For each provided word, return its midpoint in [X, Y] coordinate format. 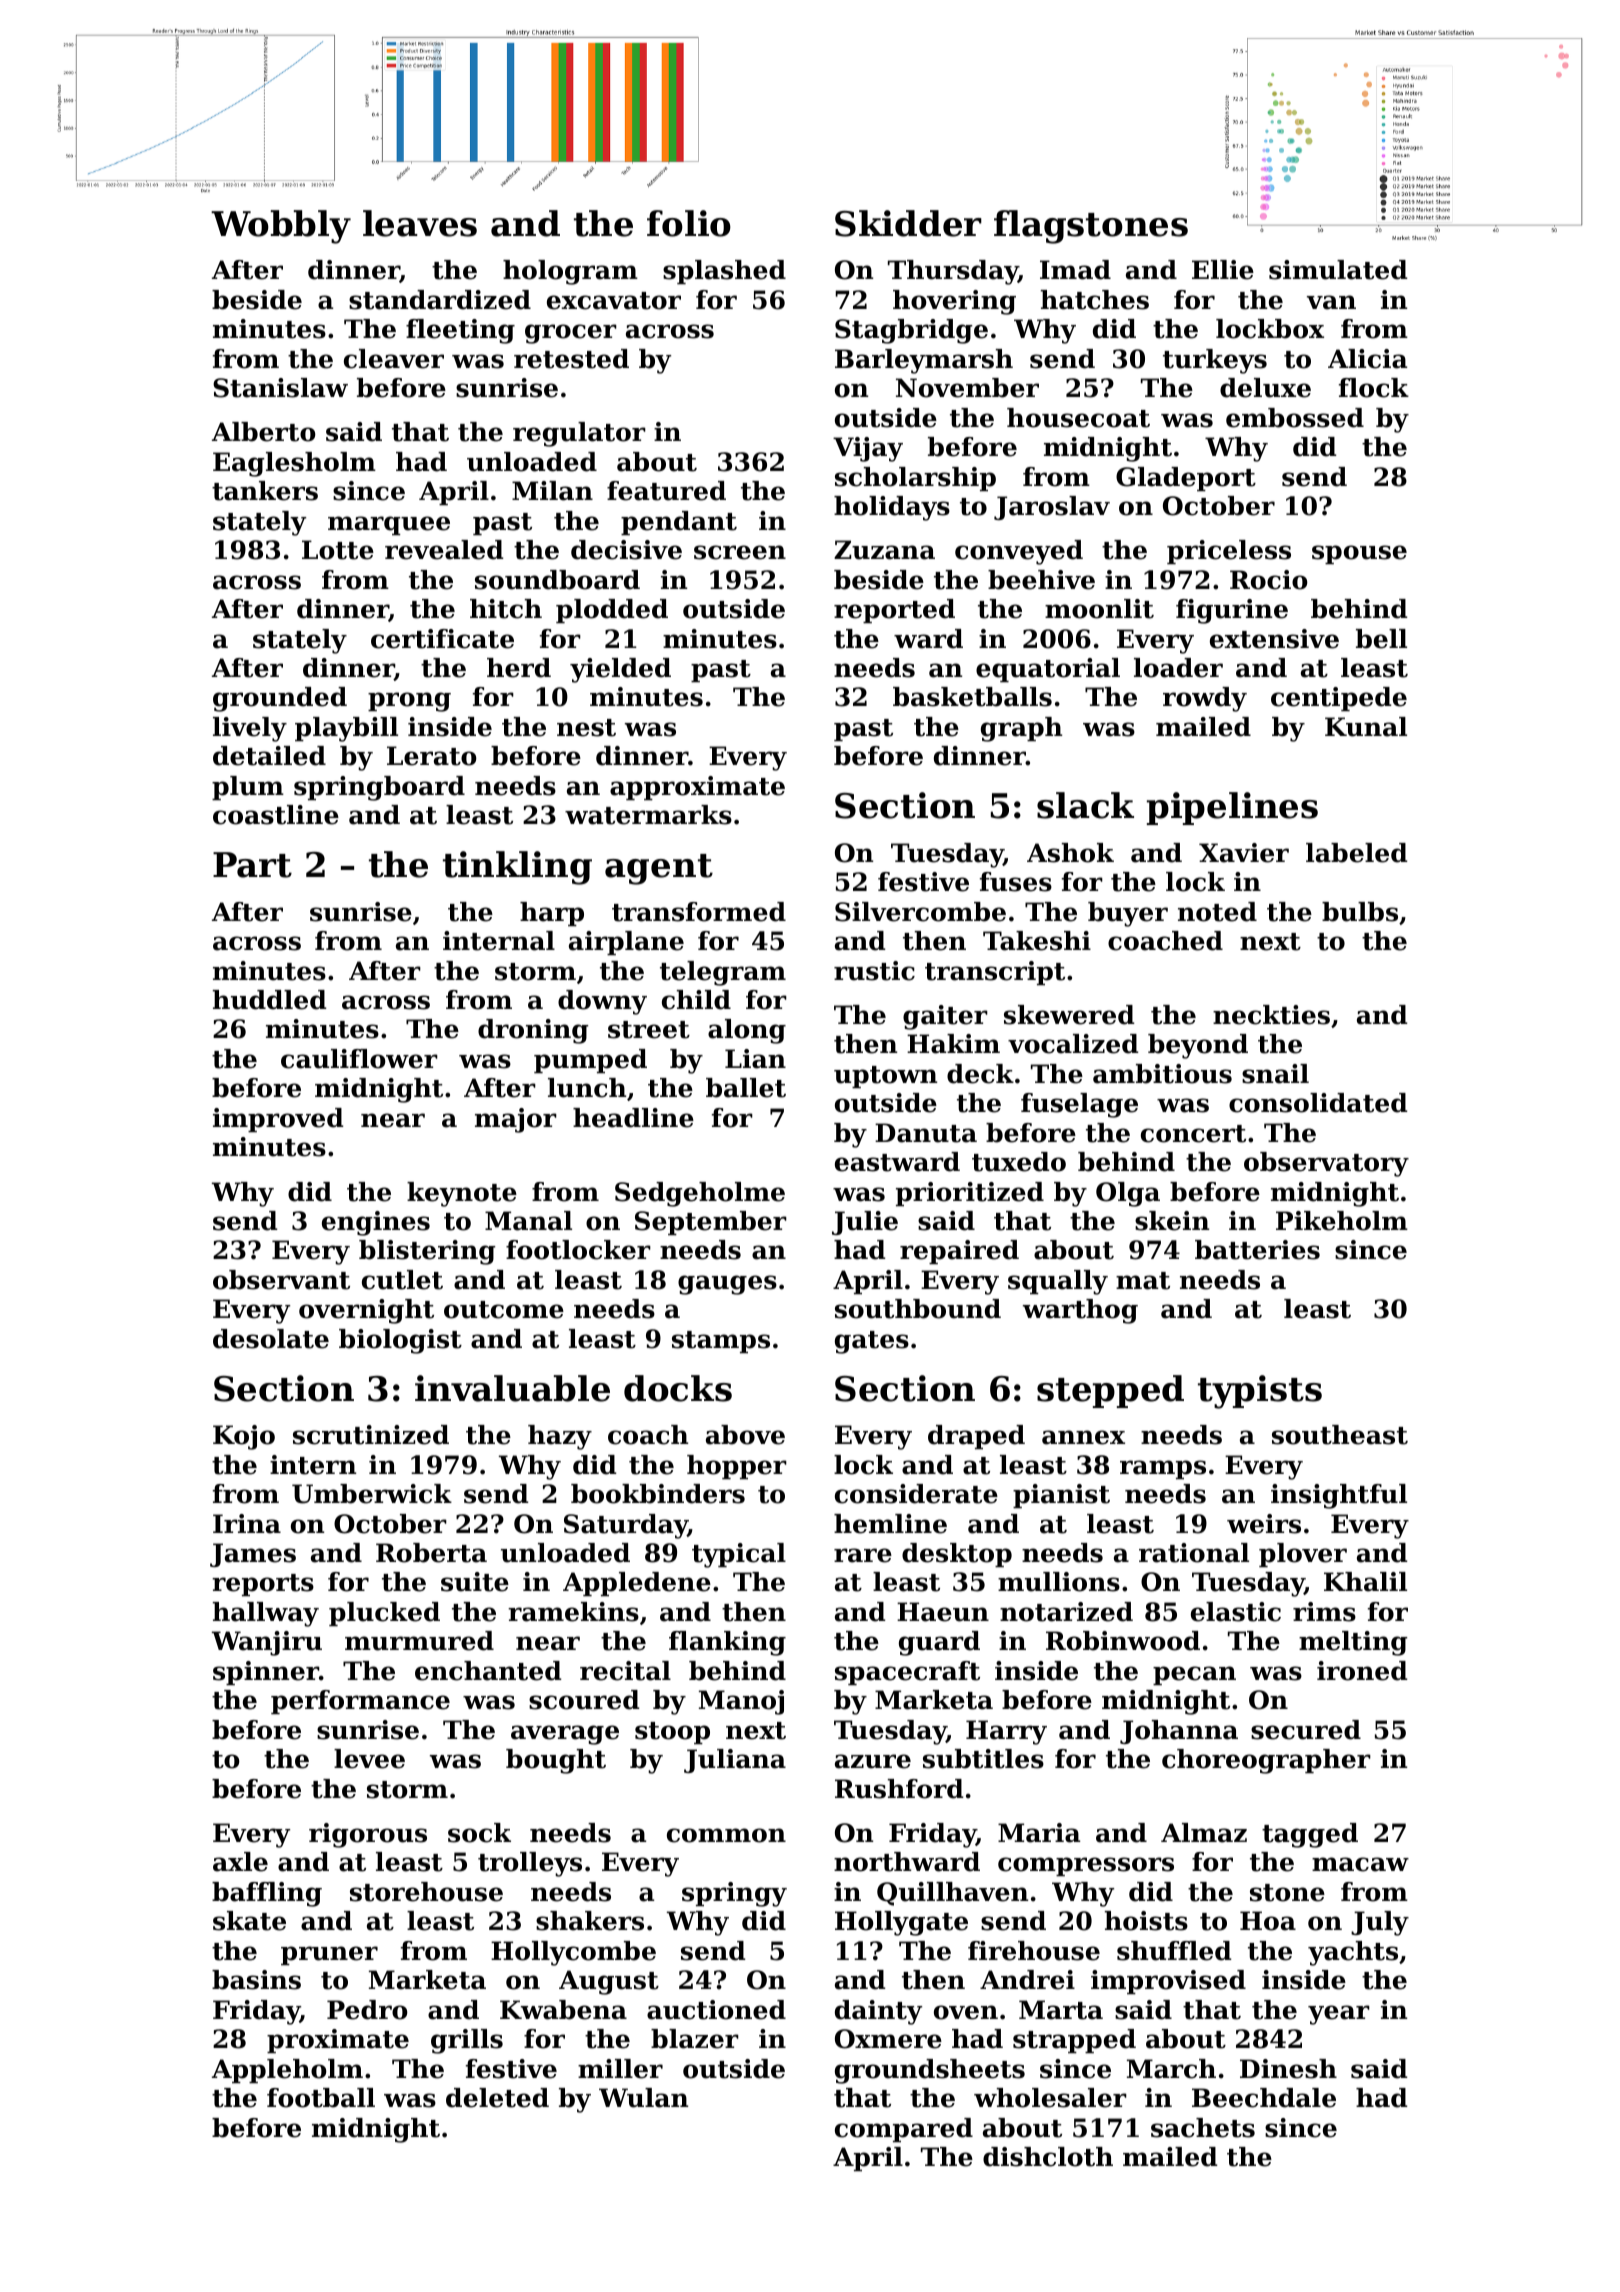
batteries [1257, 1250]
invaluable [512, 1388]
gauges [727, 1285]
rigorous [368, 1835]
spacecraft [907, 1673]
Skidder [908, 223]
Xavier [1244, 853]
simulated [1338, 270]
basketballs [972, 697]
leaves [420, 223]
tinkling [517, 868]
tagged [1310, 1835]
